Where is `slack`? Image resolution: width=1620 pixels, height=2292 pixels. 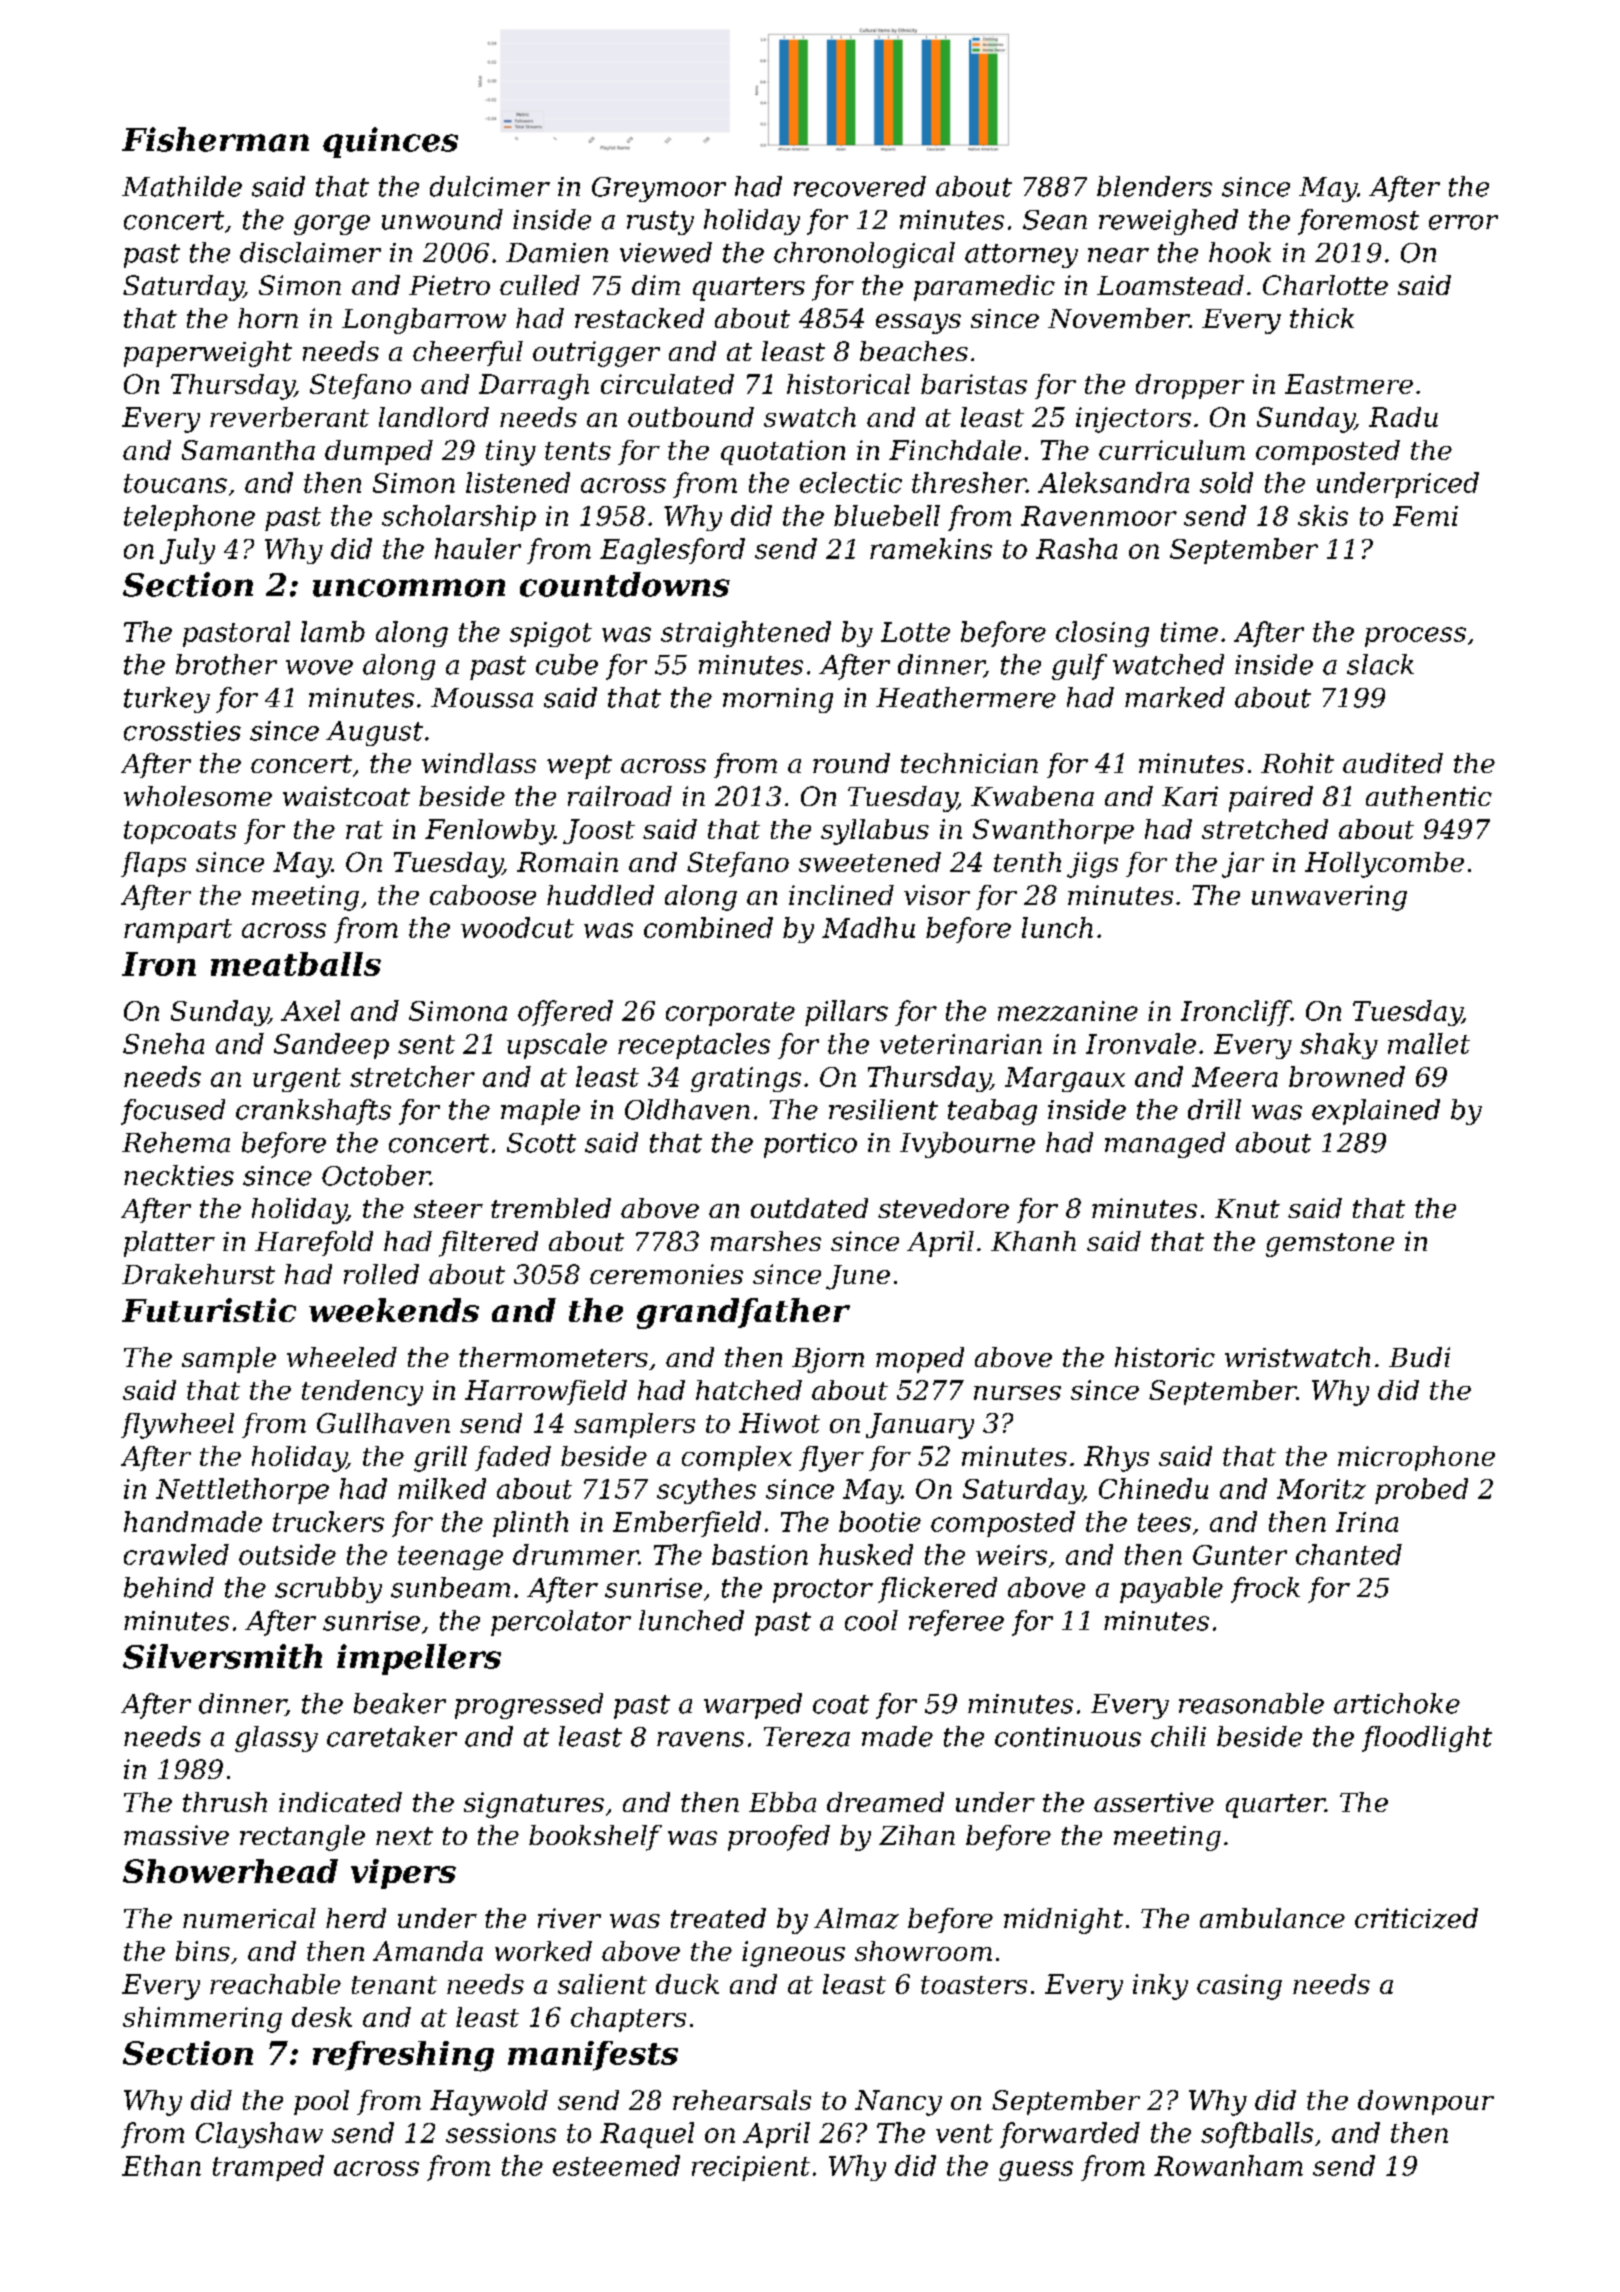
slack is located at coordinates (1380, 664).
